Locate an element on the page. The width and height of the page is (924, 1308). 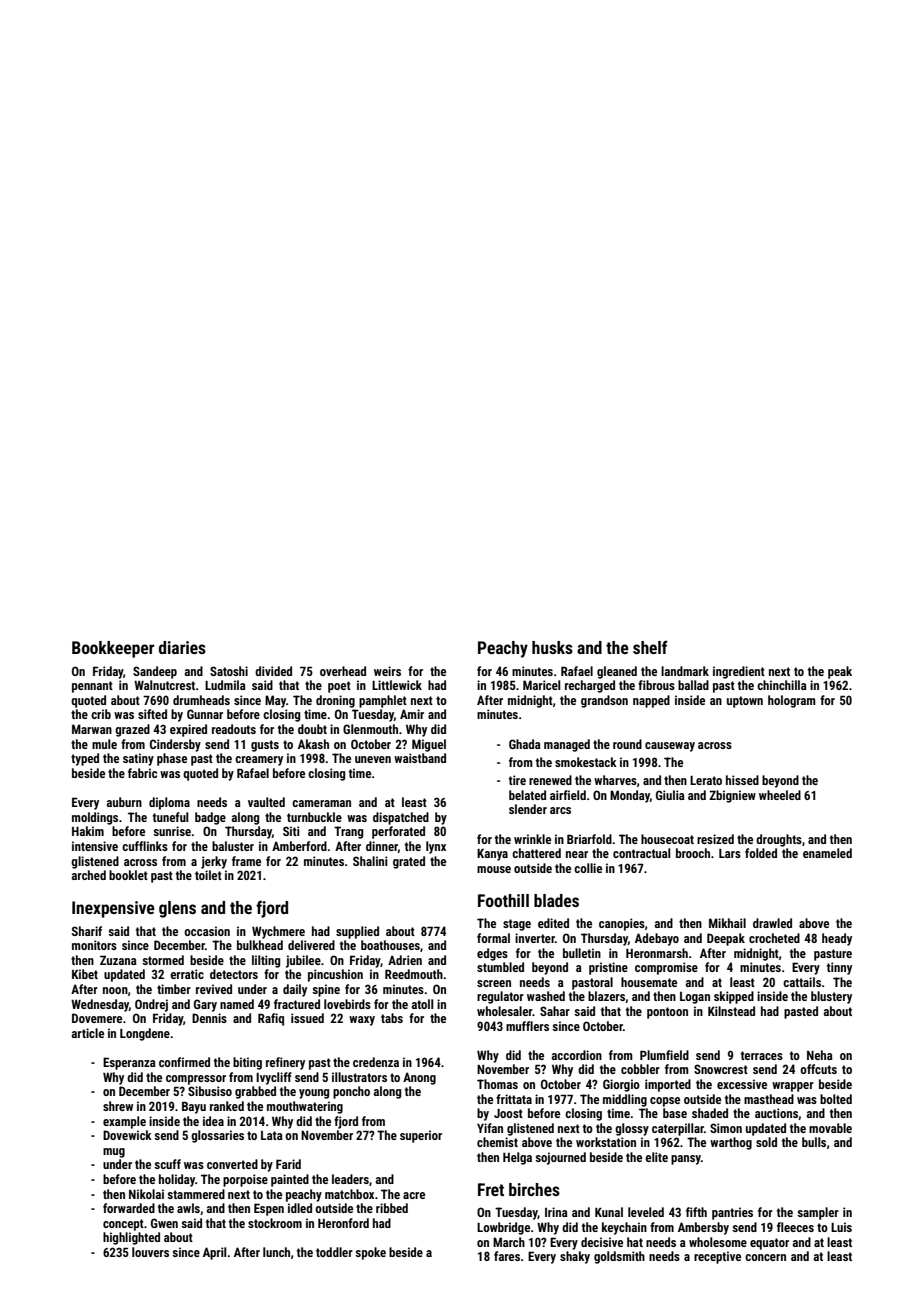
husks is located at coordinates (552, 647).
